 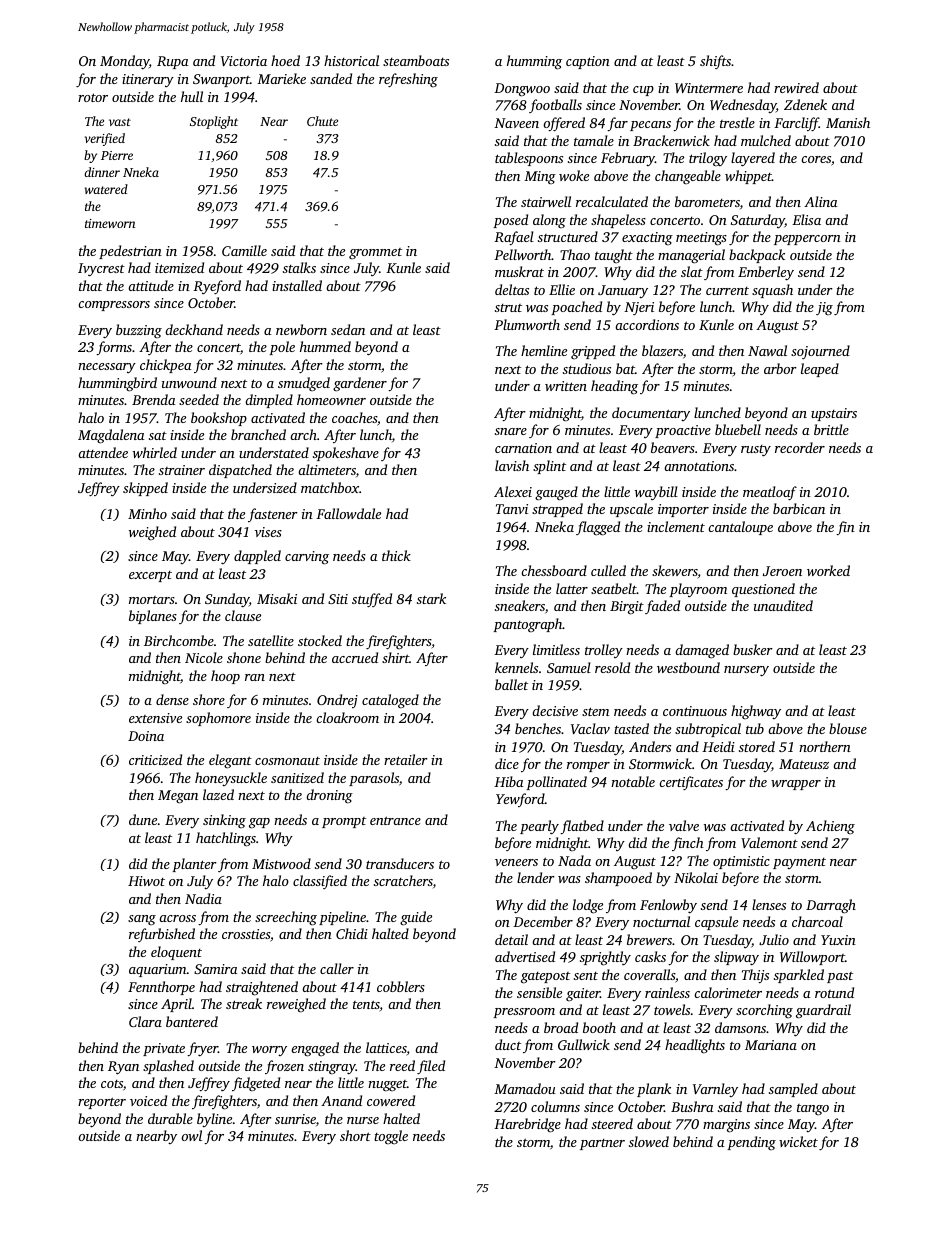 What do you see at coordinates (527, 324) in the screenshot?
I see `Plumworth` at bounding box center [527, 324].
